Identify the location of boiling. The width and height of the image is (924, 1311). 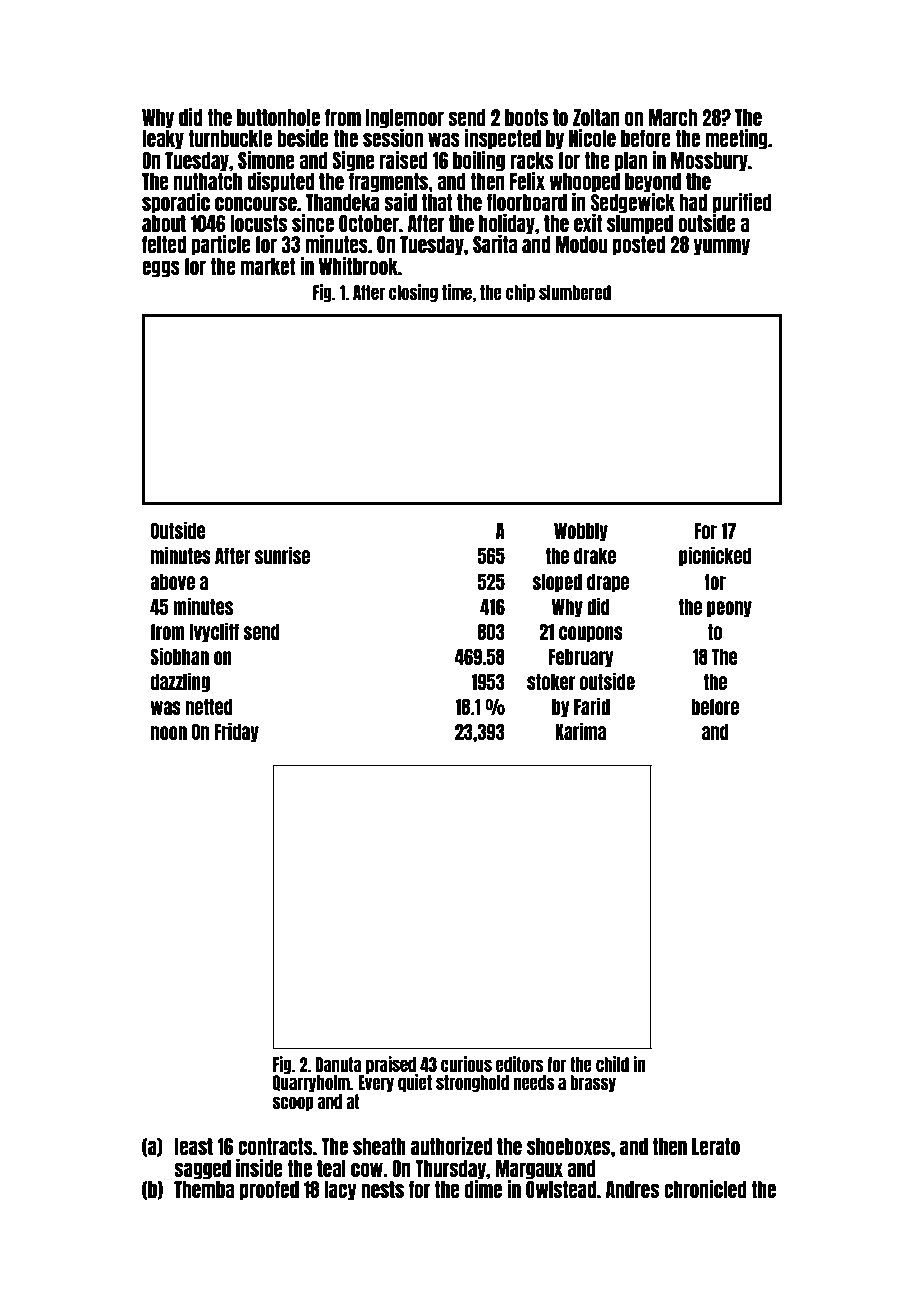
(479, 161).
